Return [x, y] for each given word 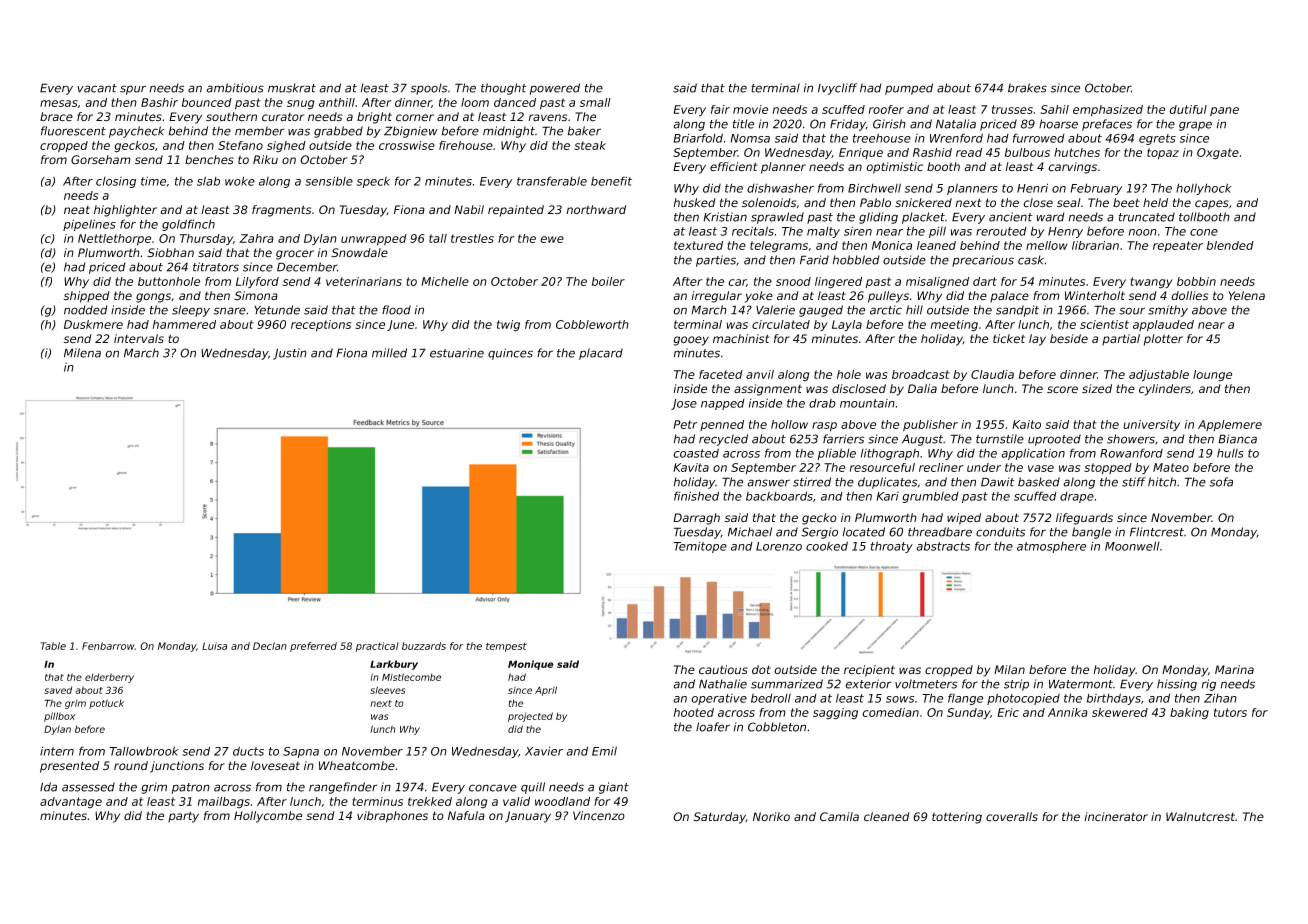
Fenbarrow [108, 646]
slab [208, 181]
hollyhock [1204, 189]
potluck [106, 704]
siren [858, 231]
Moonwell [1132, 546]
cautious [723, 670]
